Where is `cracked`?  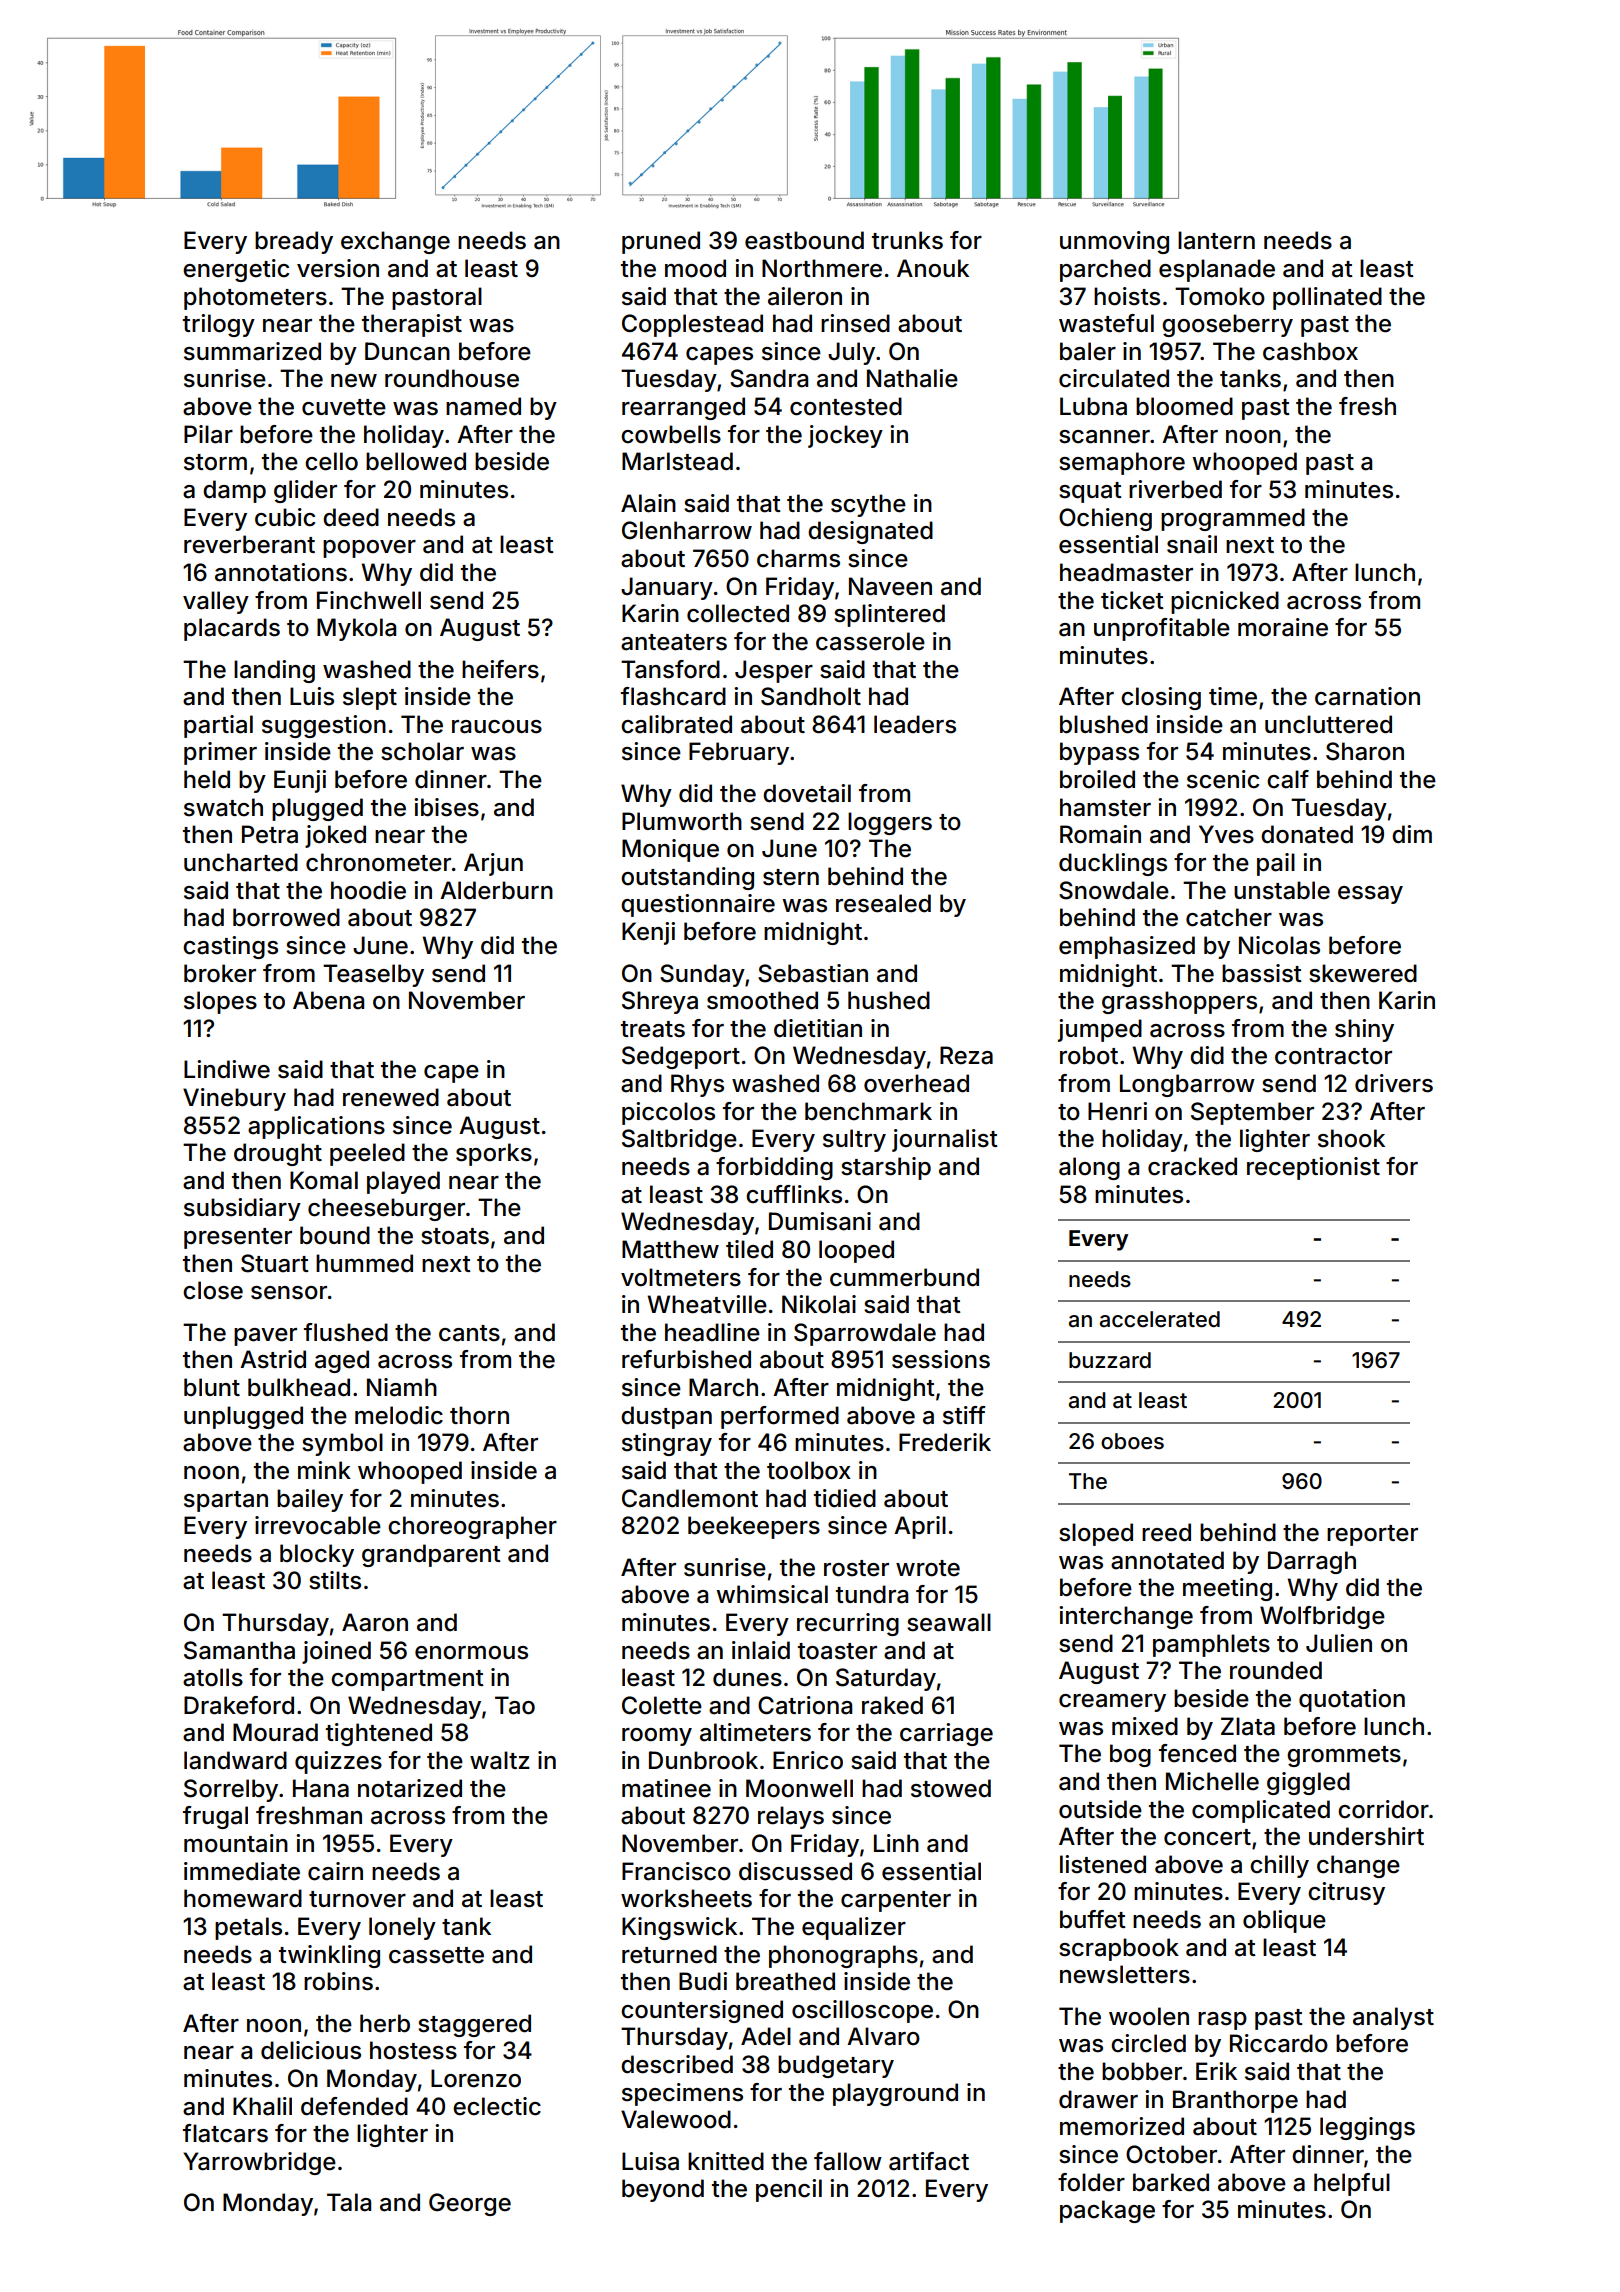
cracked is located at coordinates (1192, 1166).
